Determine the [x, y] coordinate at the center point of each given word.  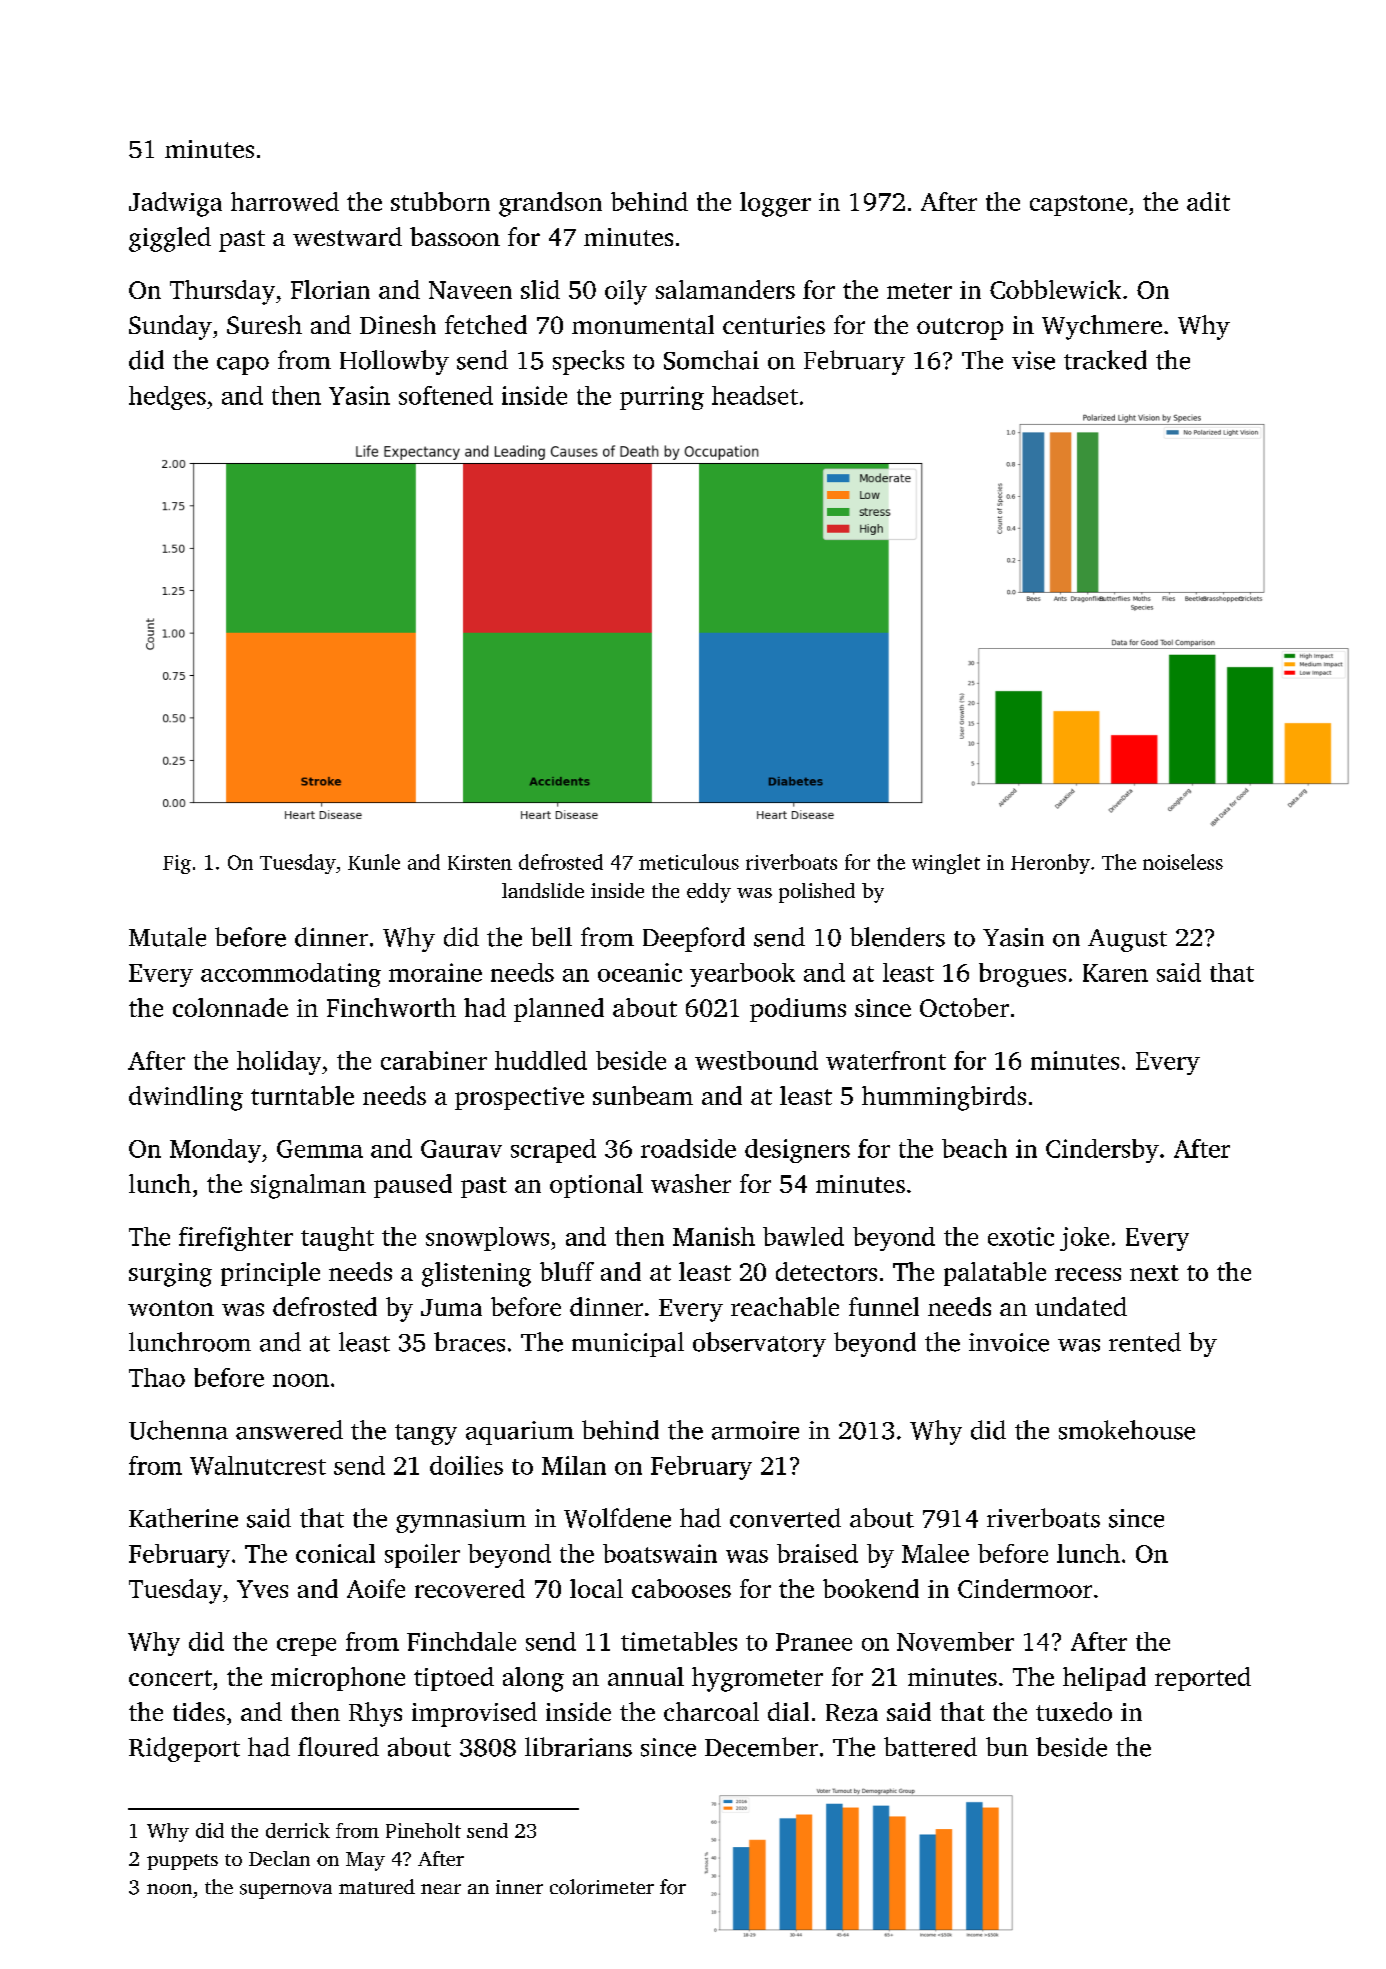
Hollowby [394, 362]
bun [1007, 1747]
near [441, 1889]
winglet [946, 864]
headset [755, 395]
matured [377, 1886]
